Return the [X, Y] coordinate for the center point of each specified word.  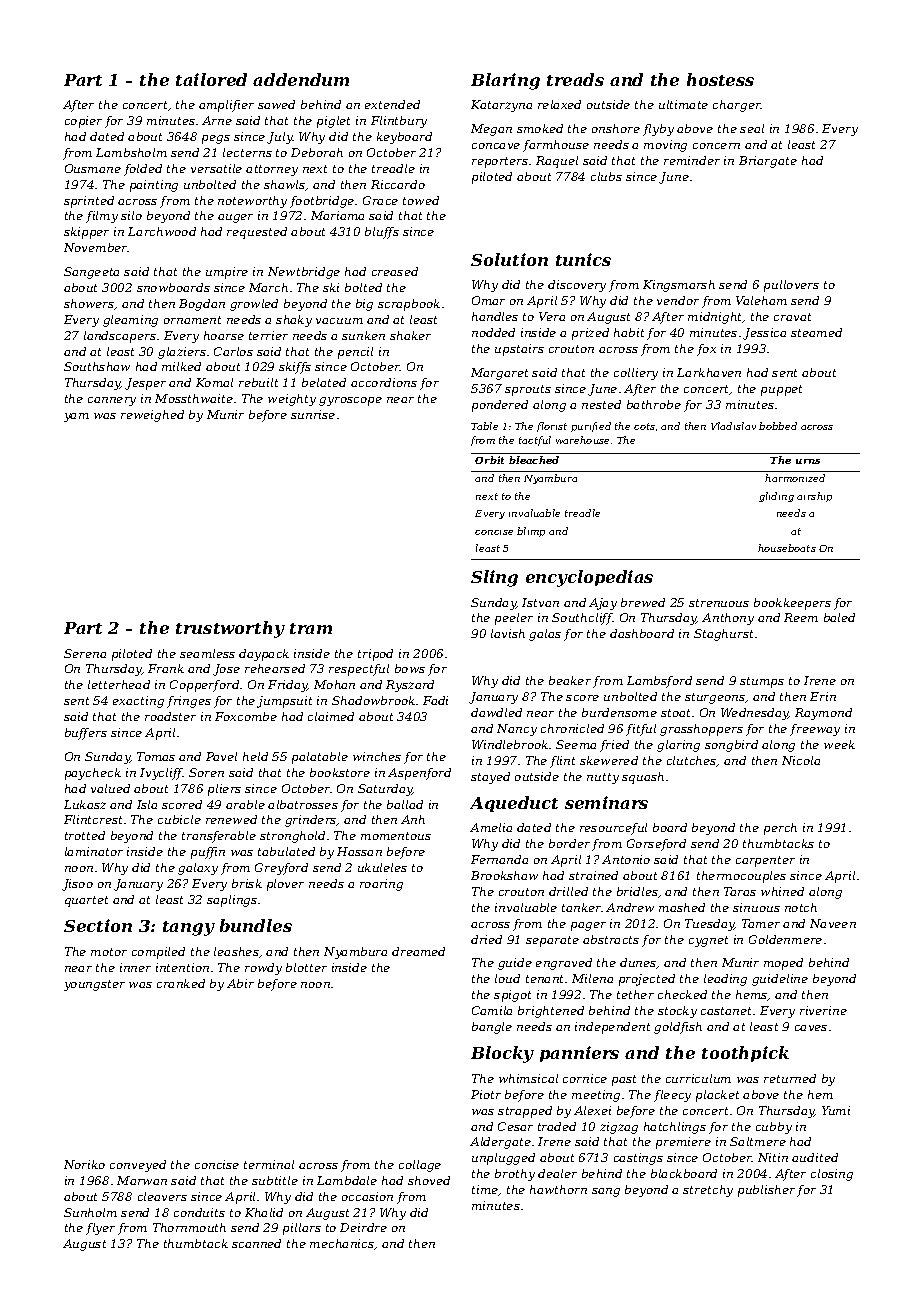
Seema [576, 744]
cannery [112, 401]
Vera [552, 316]
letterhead [119, 684]
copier [83, 122]
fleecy [672, 1096]
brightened [551, 1012]
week [839, 744]
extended [392, 104]
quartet [86, 901]
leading [725, 980]
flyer [100, 1229]
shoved [429, 1180]
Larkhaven [709, 372]
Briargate [768, 162]
